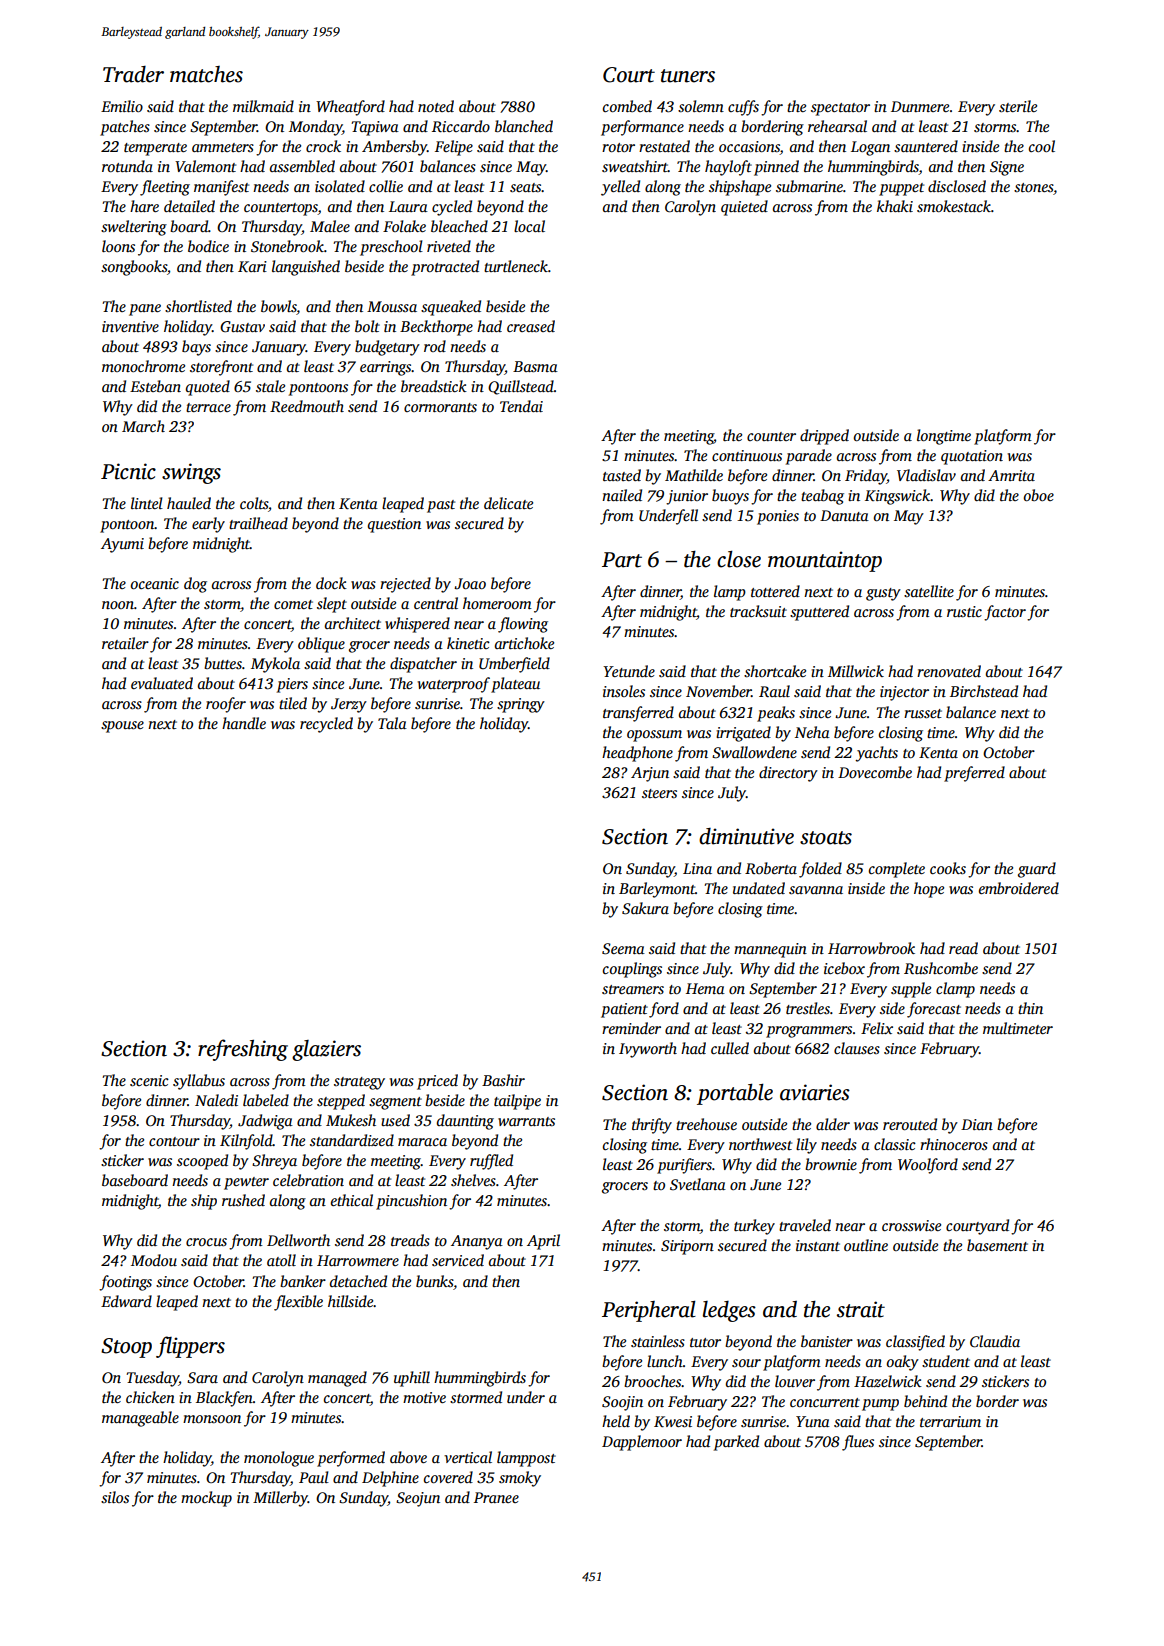 This screenshot has width=1164, height=1646. What do you see at coordinates (622, 1403) in the screenshot?
I see `Soojin` at bounding box center [622, 1403].
